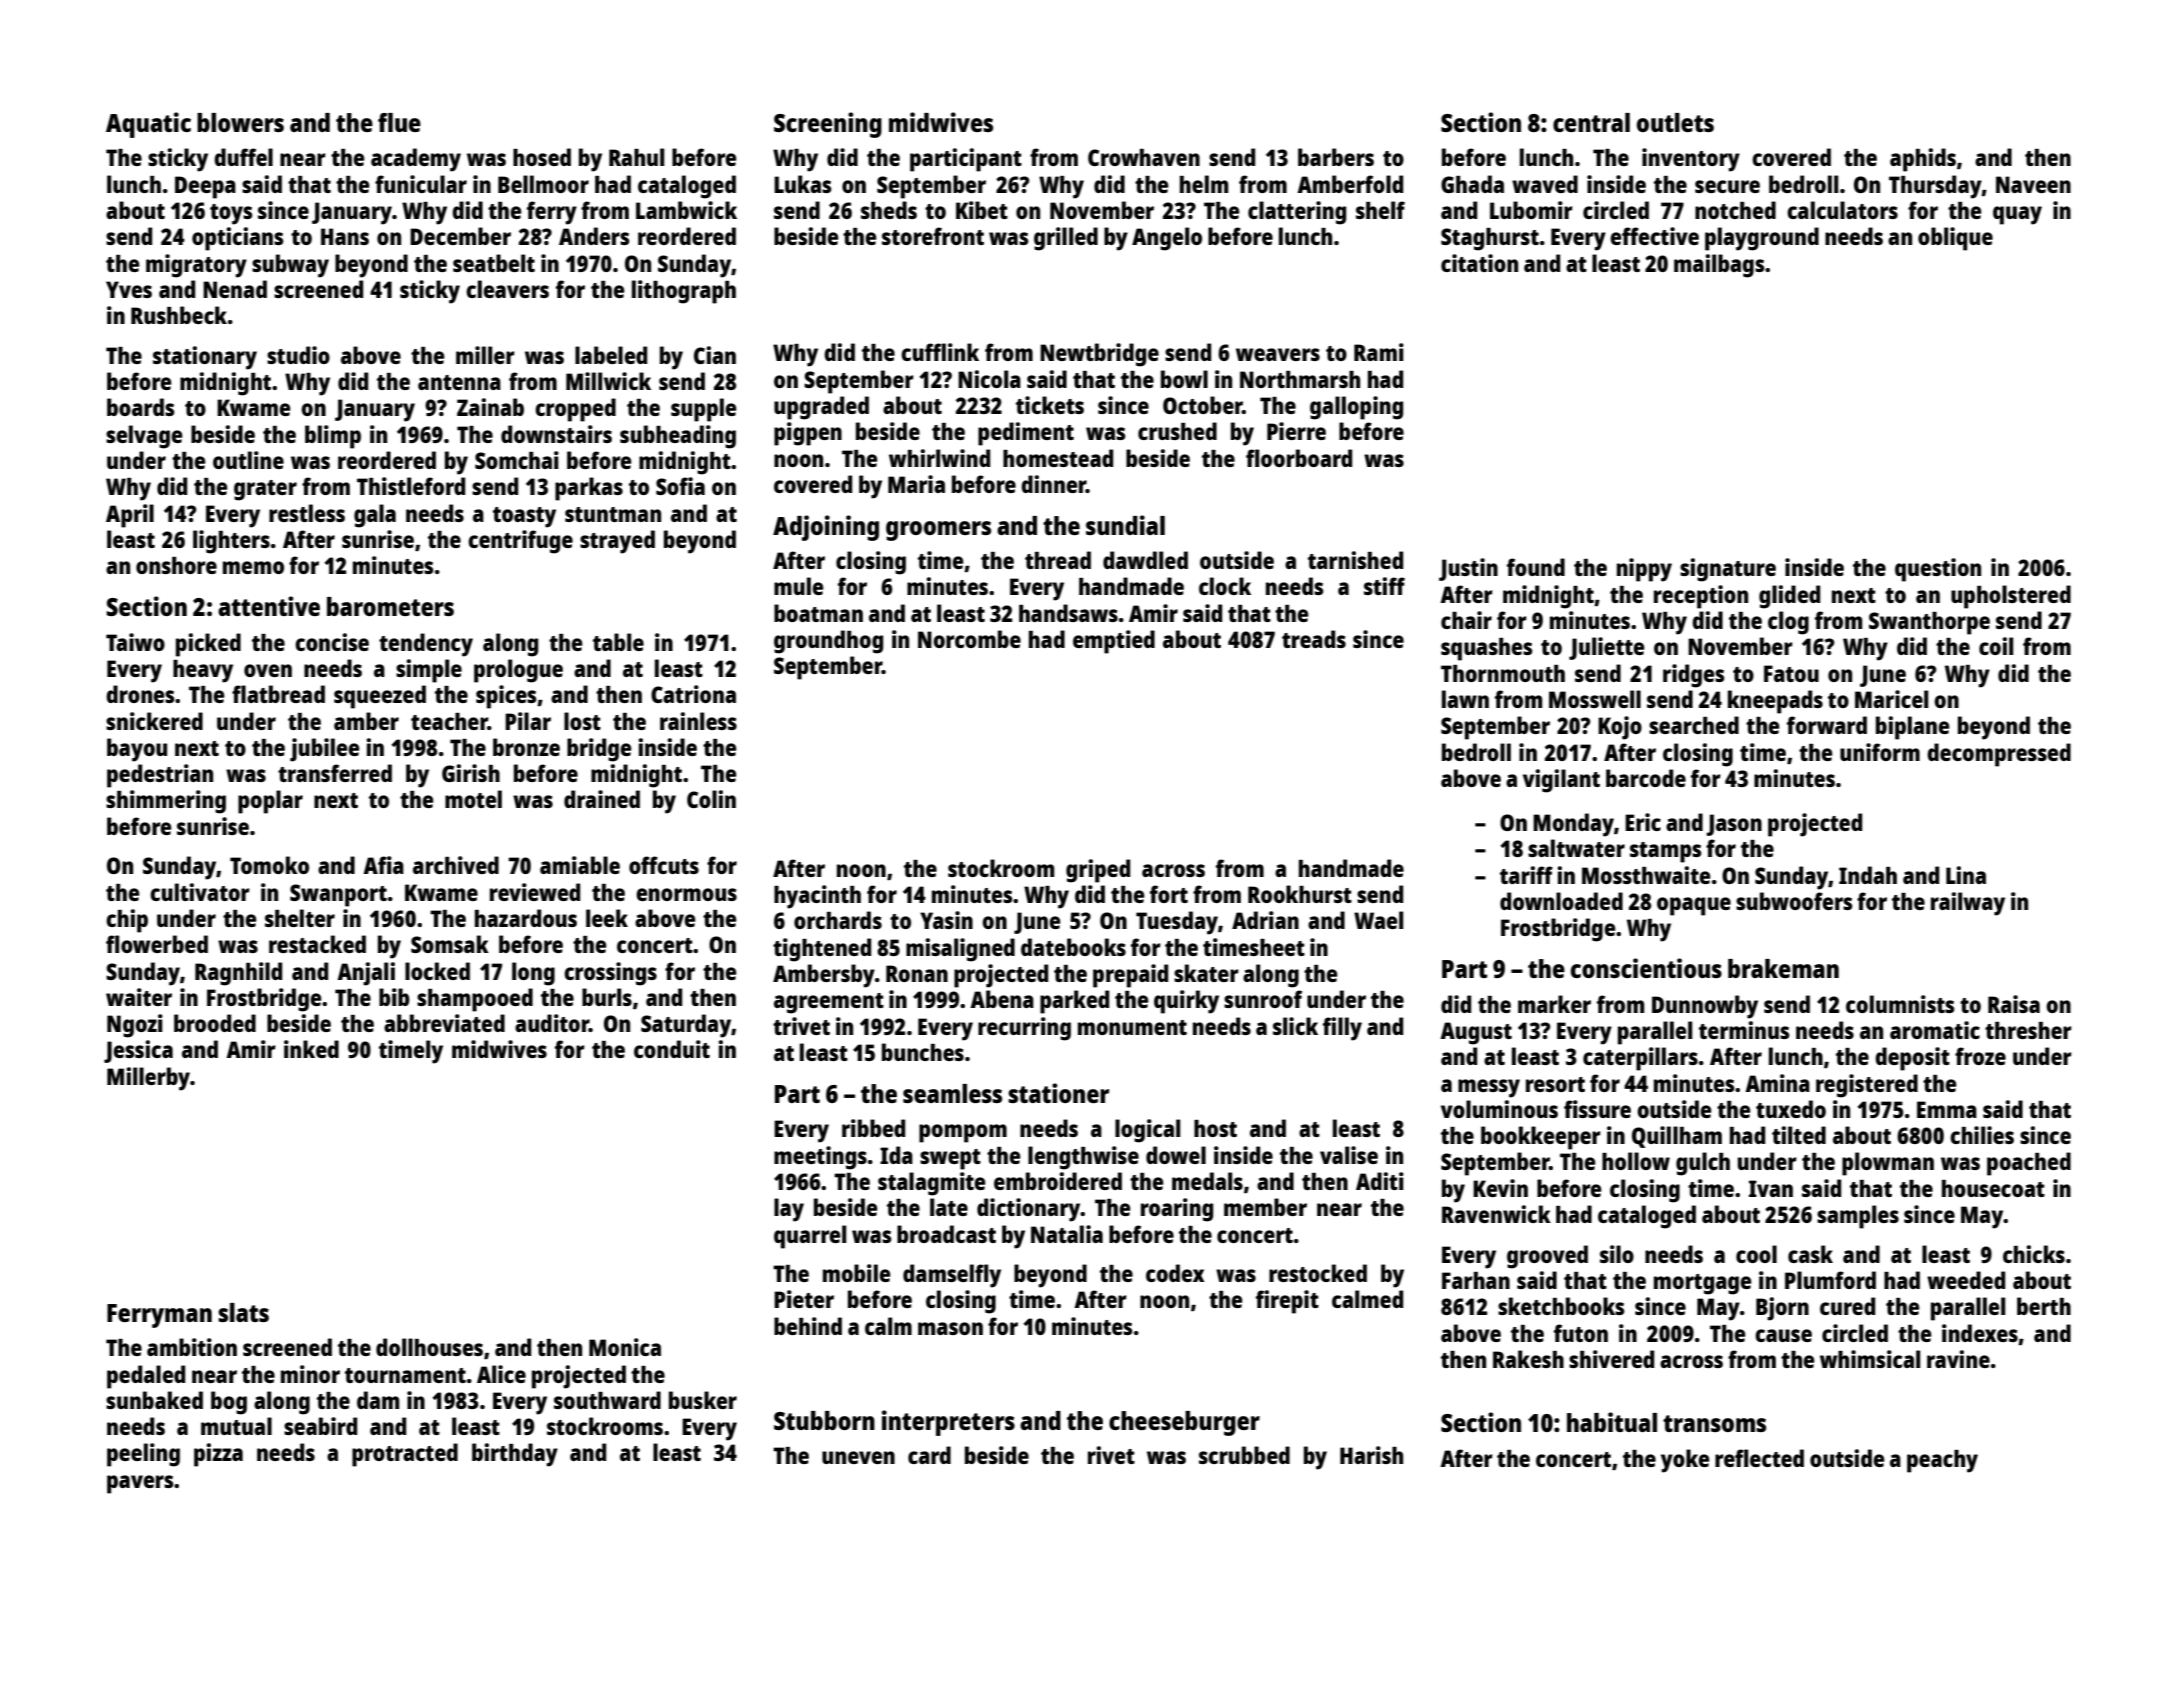 The image size is (2178, 1683). I want to click on drained, so click(602, 799).
